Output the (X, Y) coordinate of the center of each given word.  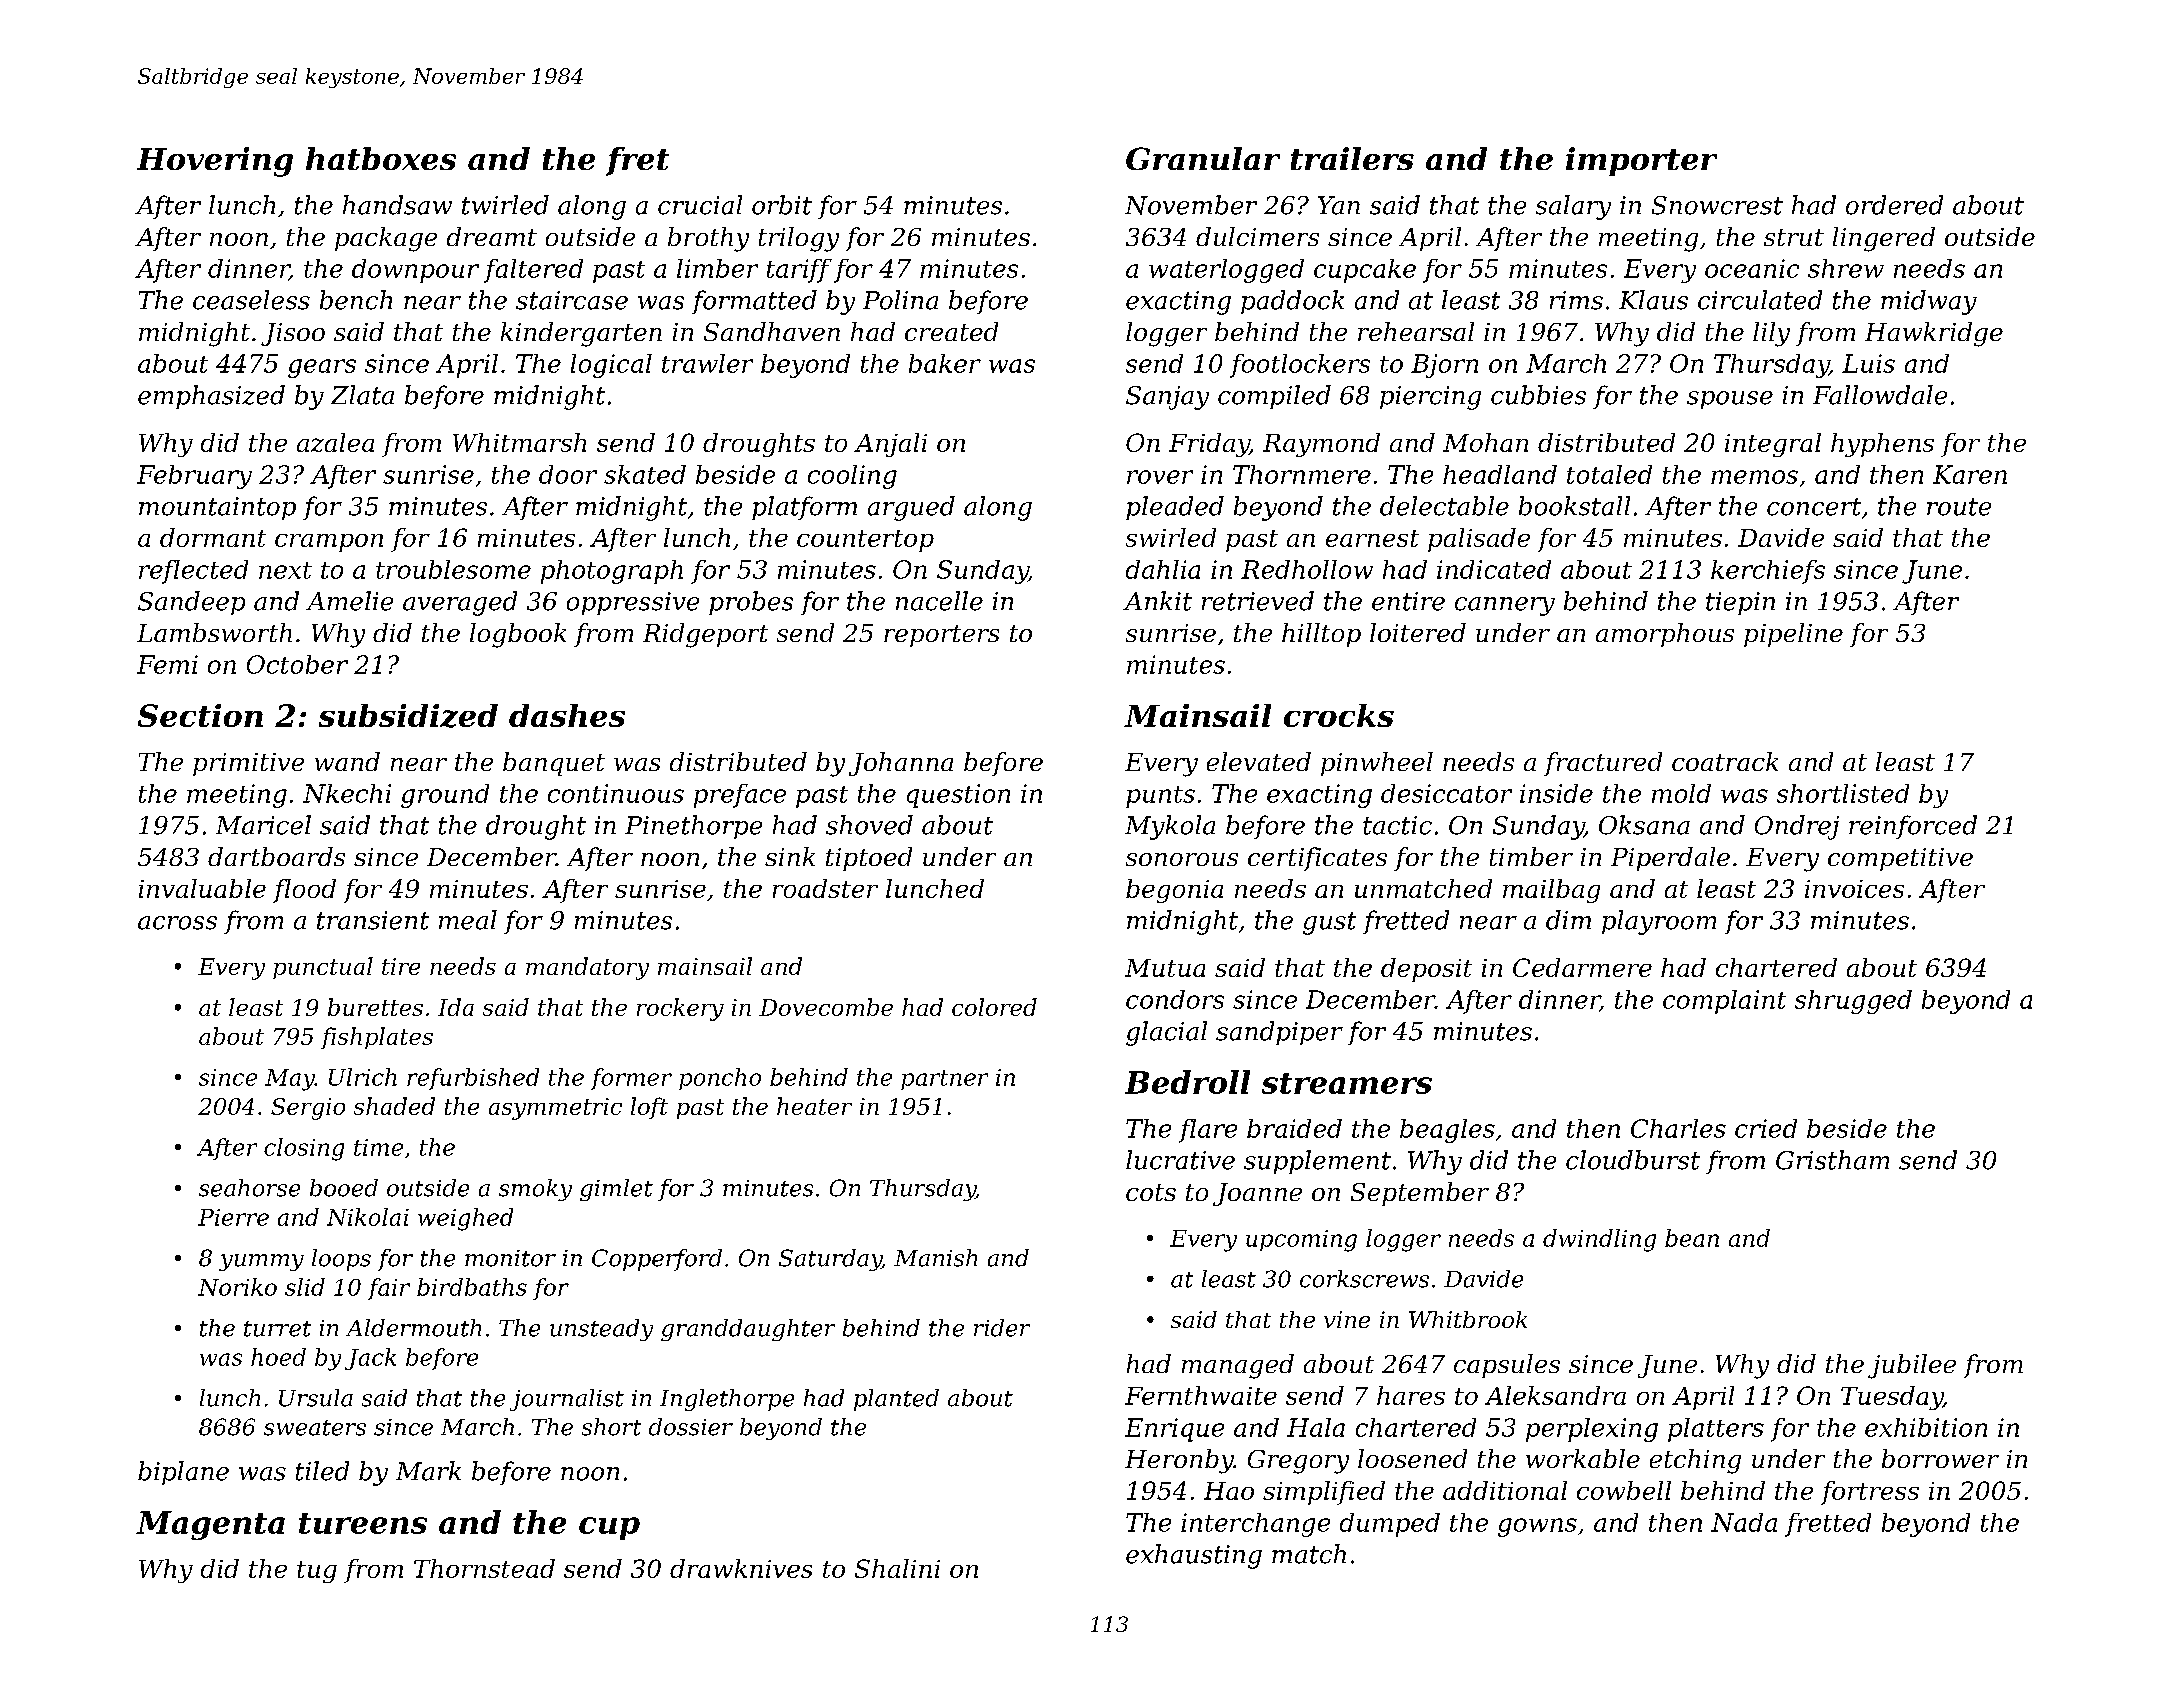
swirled (1171, 537)
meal (468, 920)
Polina (900, 300)
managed (1238, 1366)
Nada (1744, 1522)
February (194, 477)
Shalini (897, 1568)
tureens (363, 1523)
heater (814, 1106)
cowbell (1624, 1490)
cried (1766, 1128)
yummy (261, 1262)
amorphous (1665, 635)
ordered (1894, 205)
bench (356, 300)
